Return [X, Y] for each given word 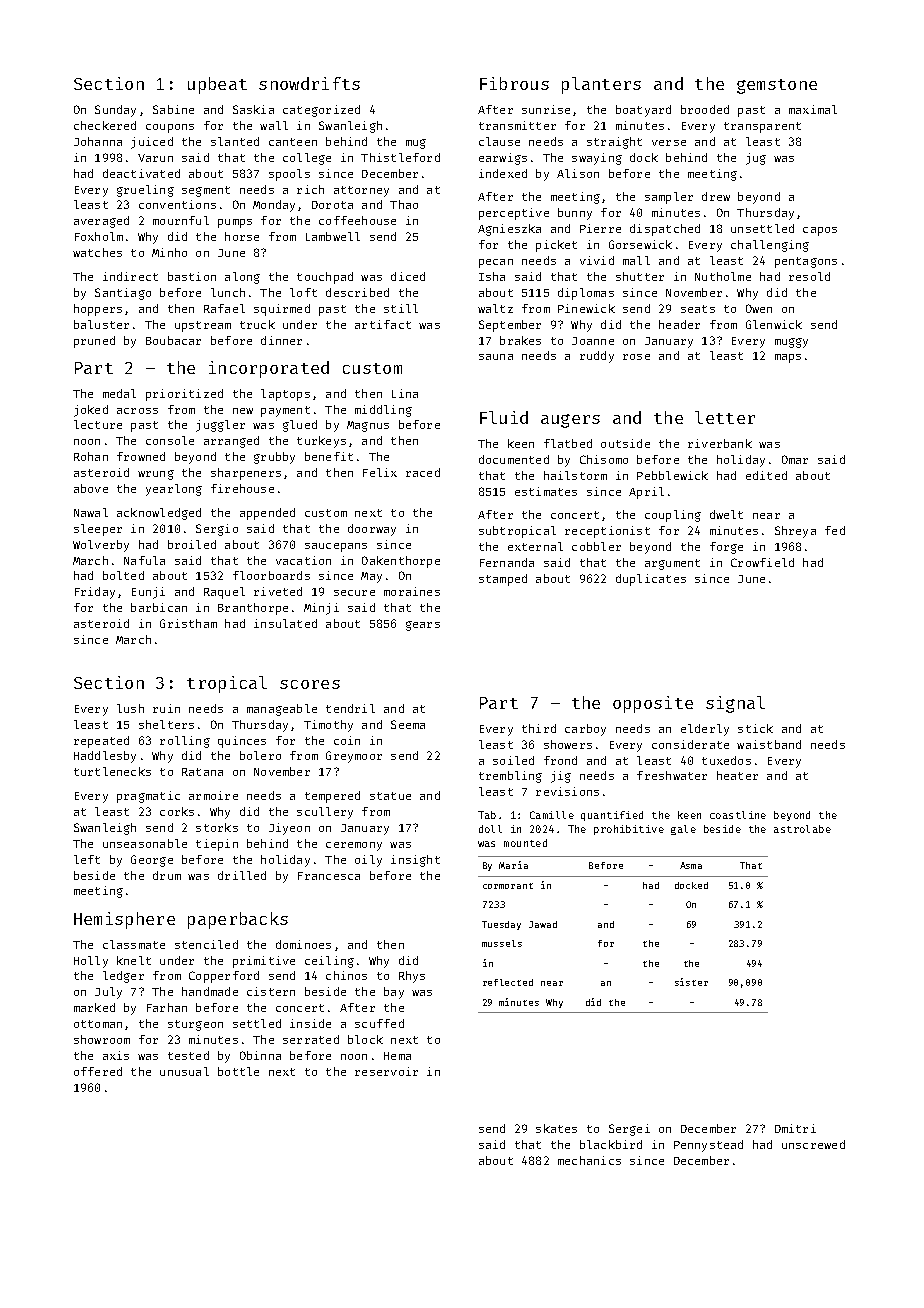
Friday [95, 593]
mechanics [589, 1160]
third [539, 728]
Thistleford [400, 157]
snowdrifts [309, 83]
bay [394, 993]
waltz [495, 308]
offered [98, 1071]
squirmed [282, 310]
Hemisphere [124, 920]
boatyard [643, 111]
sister [691, 982]
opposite [653, 704]
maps [788, 358]
